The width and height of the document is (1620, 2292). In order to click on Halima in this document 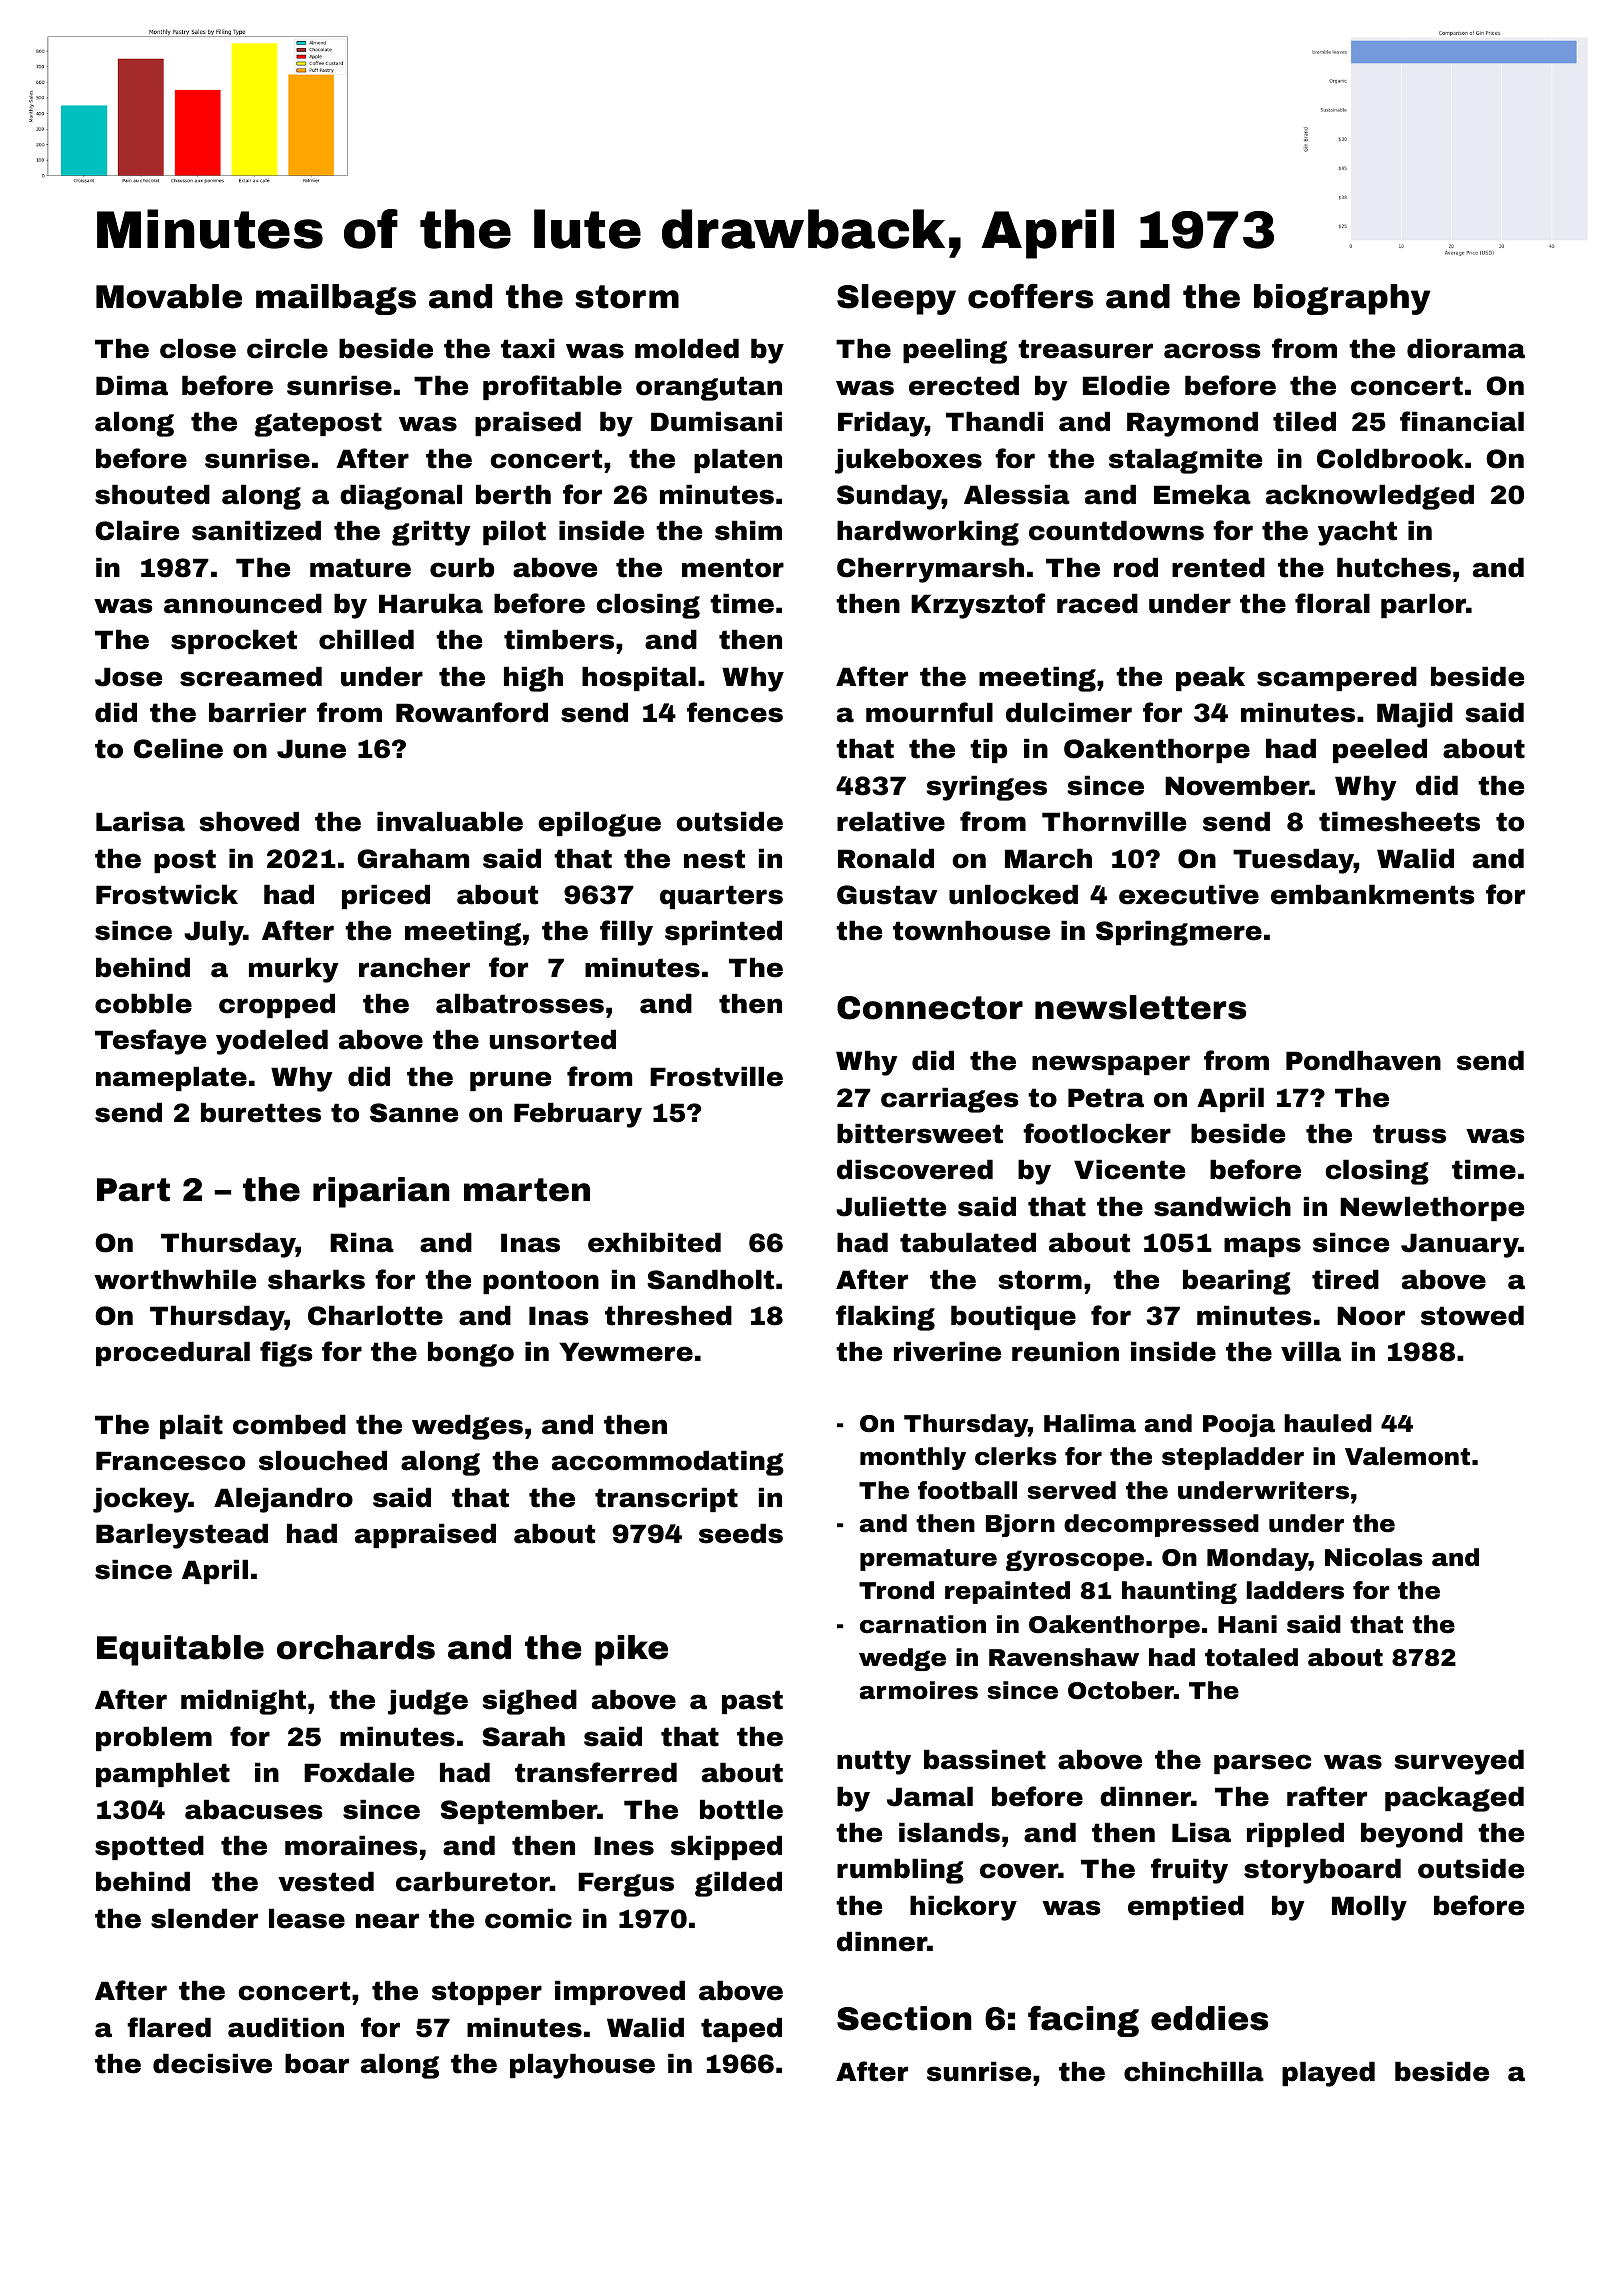, I will do `click(1090, 1423)`.
